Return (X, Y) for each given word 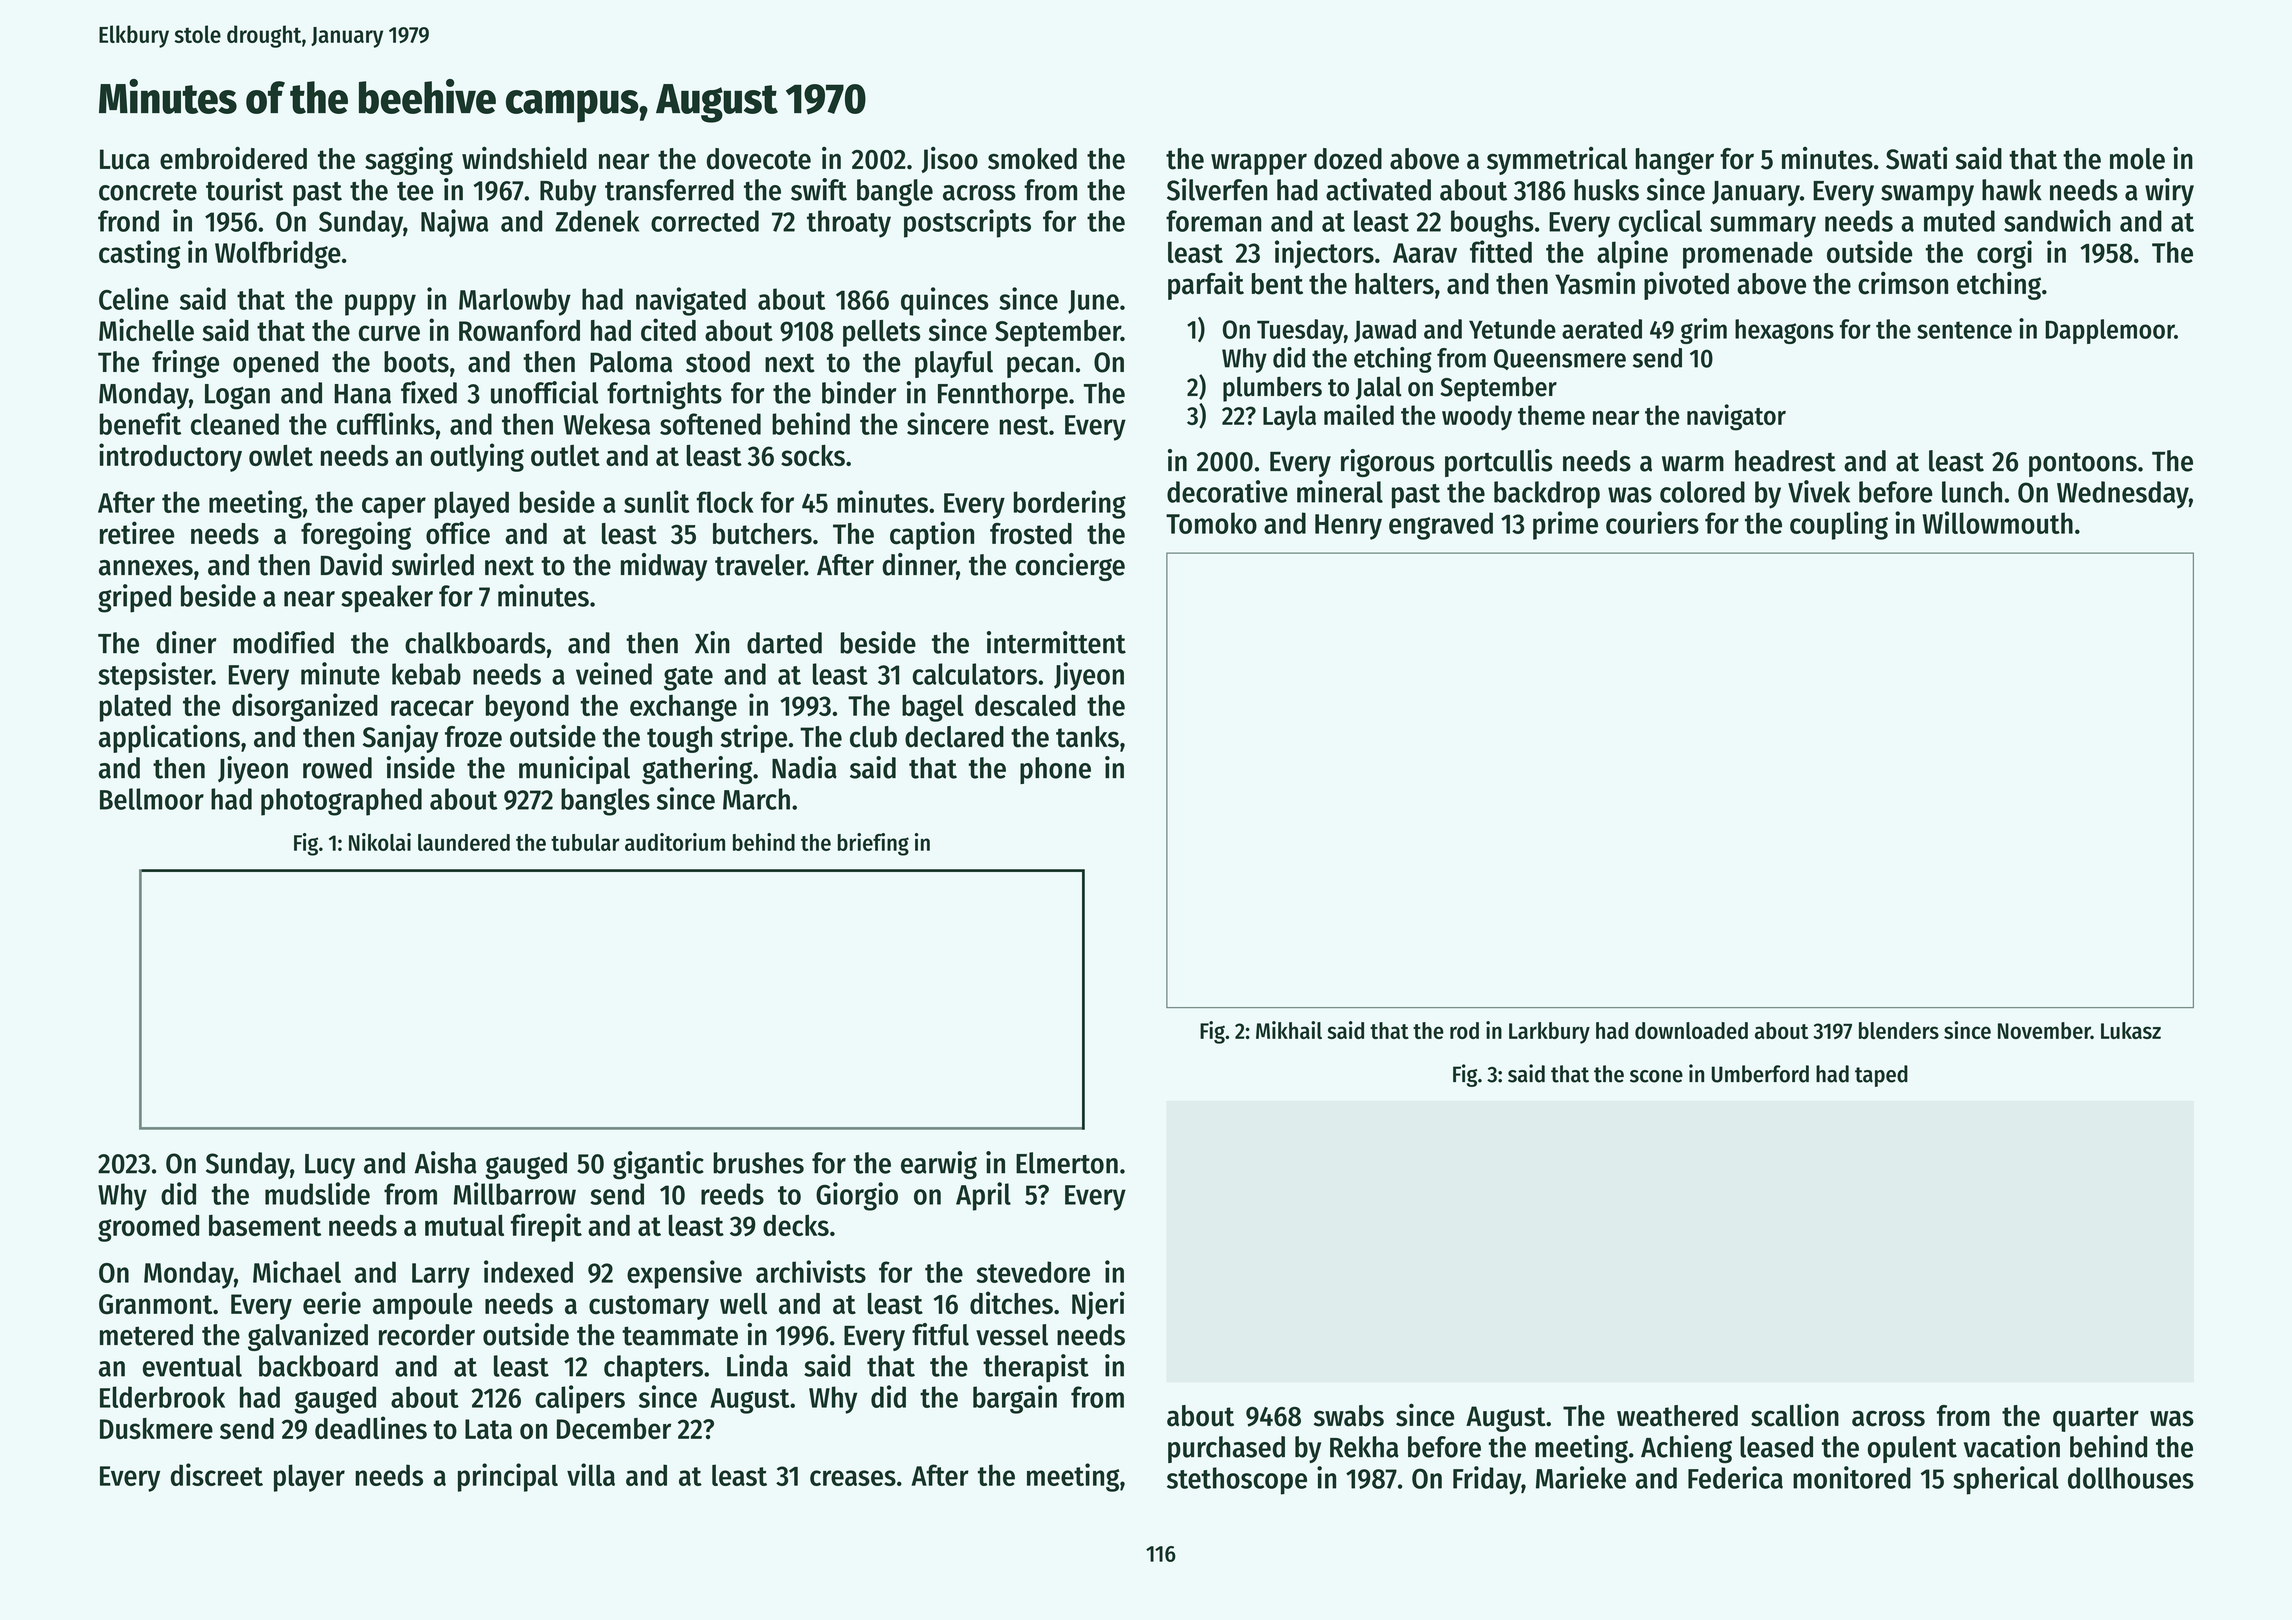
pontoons (2083, 464)
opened (275, 364)
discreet (217, 1474)
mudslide (317, 1193)
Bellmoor (152, 799)
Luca (125, 159)
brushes (758, 1163)
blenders (1899, 1030)
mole (2137, 159)
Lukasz (2131, 1030)
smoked (1032, 159)
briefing (873, 844)
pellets (881, 333)
